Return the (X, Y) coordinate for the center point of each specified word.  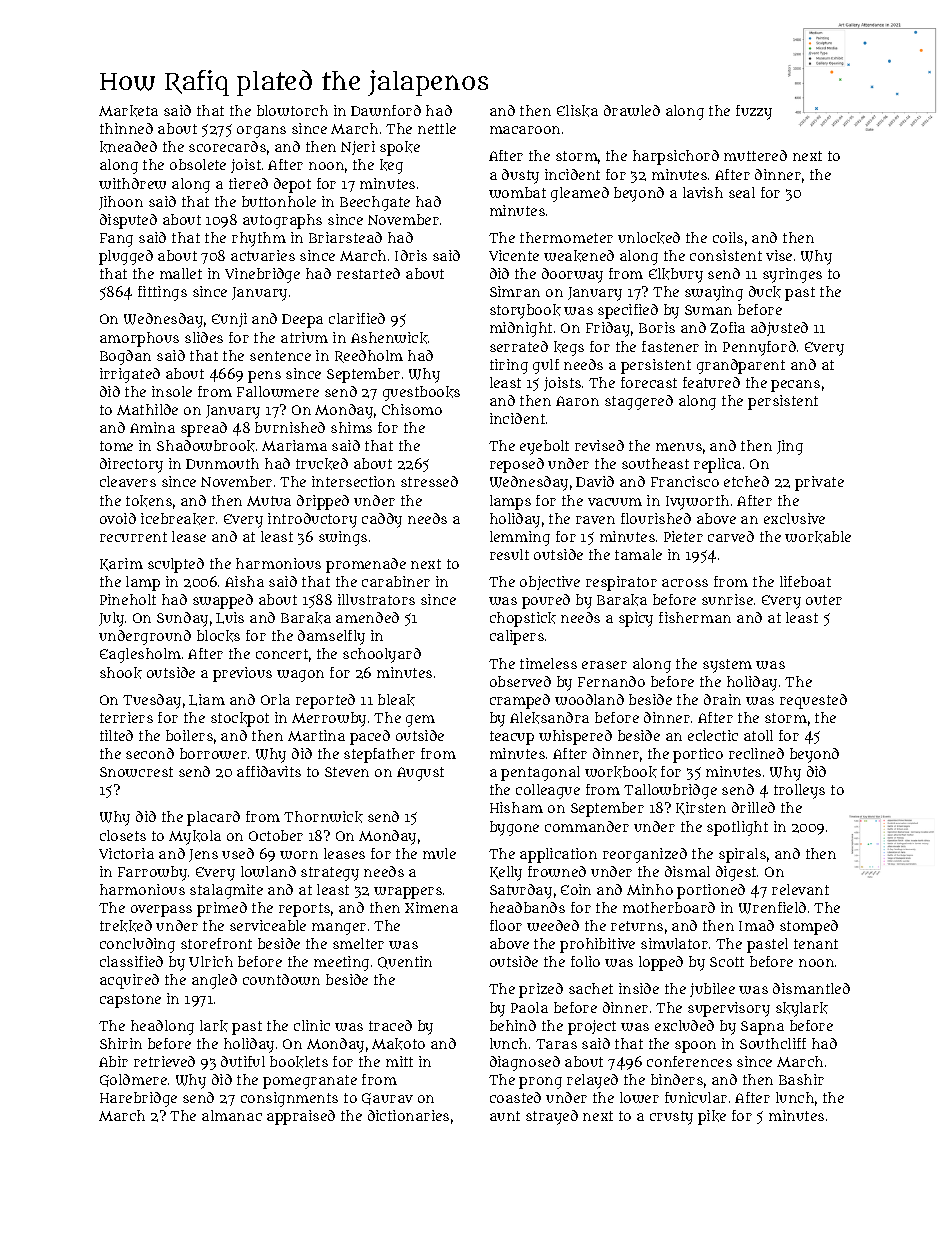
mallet (181, 273)
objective (550, 583)
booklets (299, 1062)
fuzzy (754, 112)
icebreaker (178, 519)
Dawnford (386, 110)
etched (746, 481)
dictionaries (408, 1115)
